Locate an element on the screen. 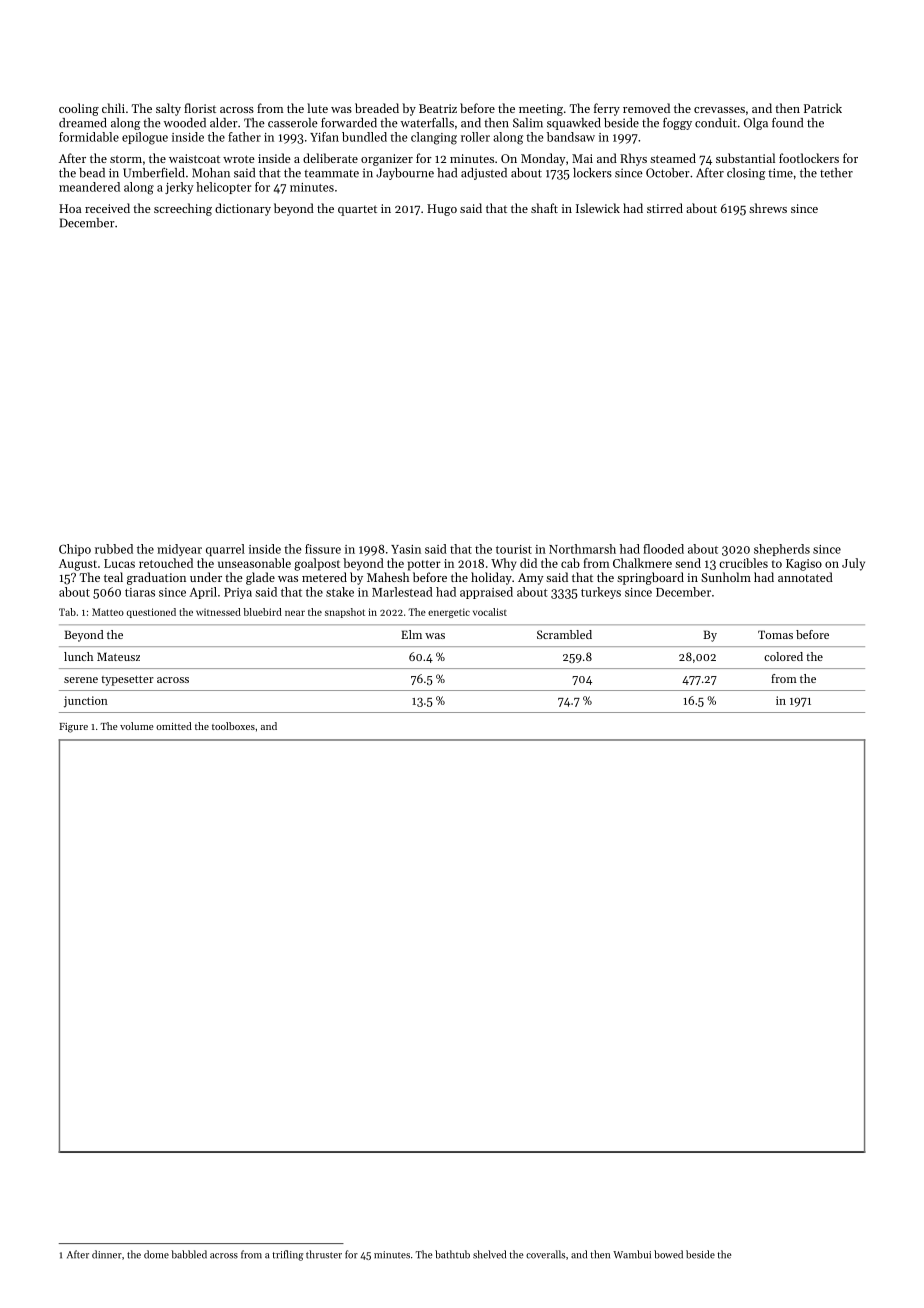 This screenshot has width=924, height=1308. Tab is located at coordinates (67, 612).
